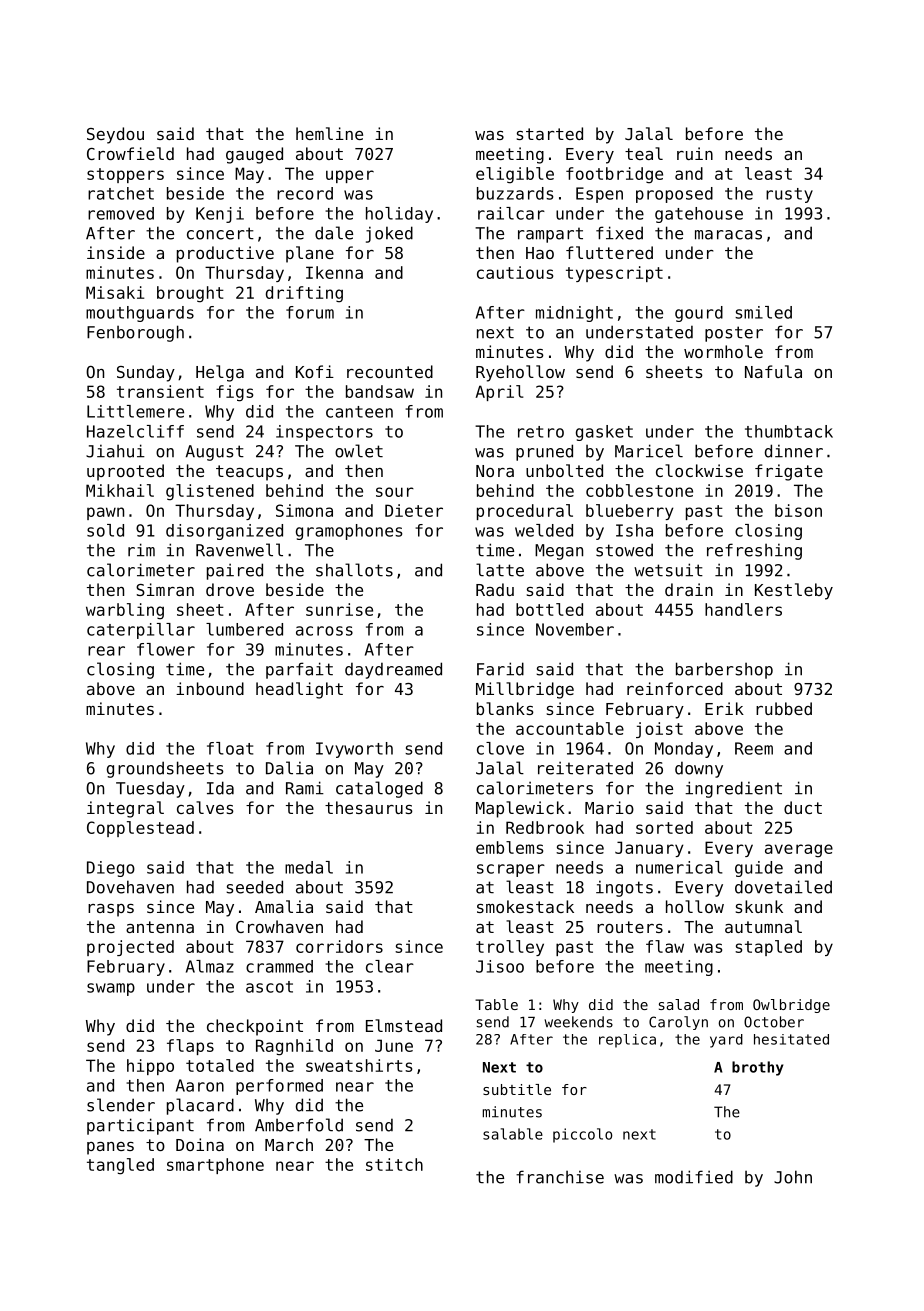  What do you see at coordinates (513, 1134) in the screenshot?
I see `salable` at bounding box center [513, 1134].
